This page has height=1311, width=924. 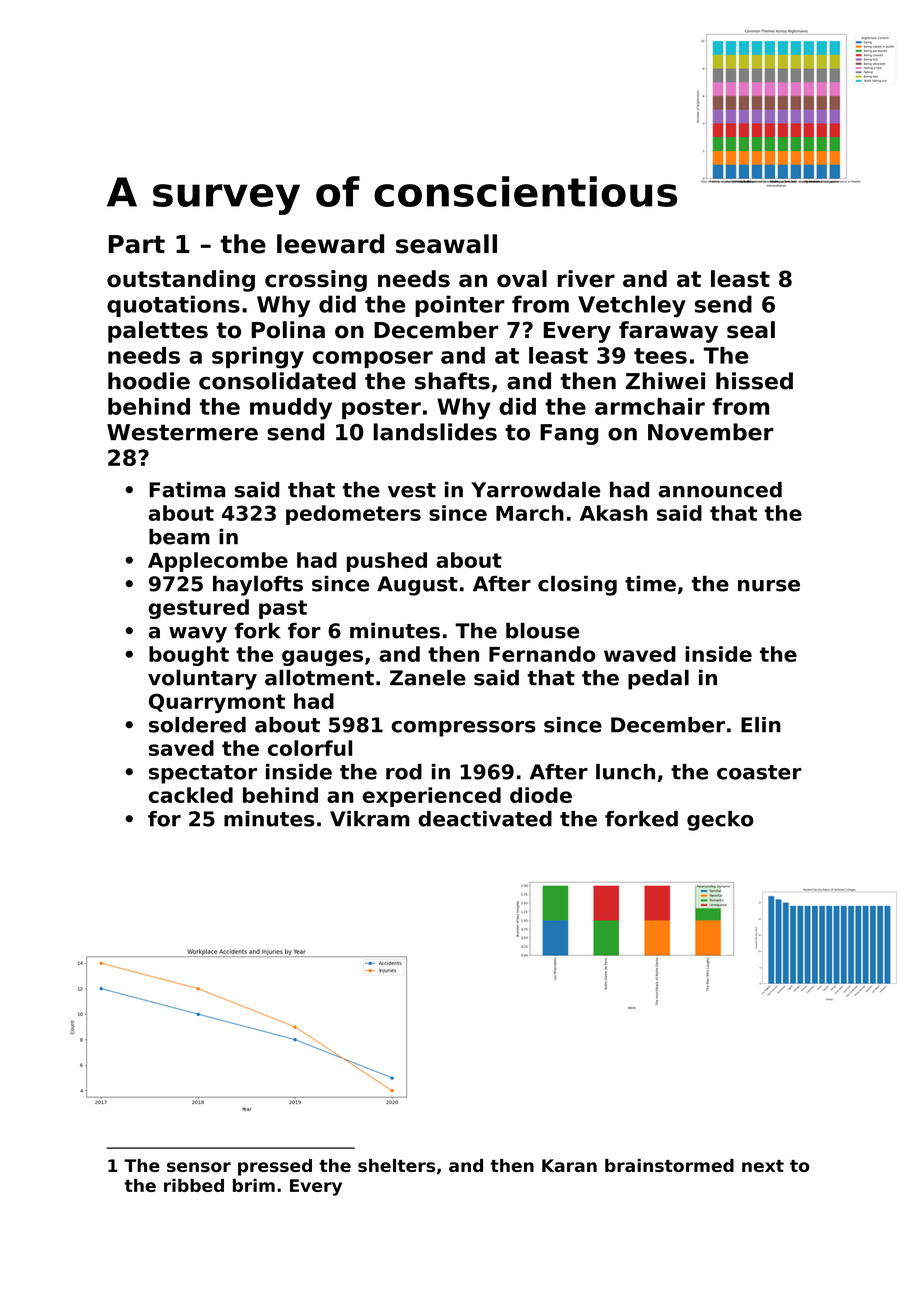 What do you see at coordinates (759, 772) in the page?
I see `coaster` at bounding box center [759, 772].
